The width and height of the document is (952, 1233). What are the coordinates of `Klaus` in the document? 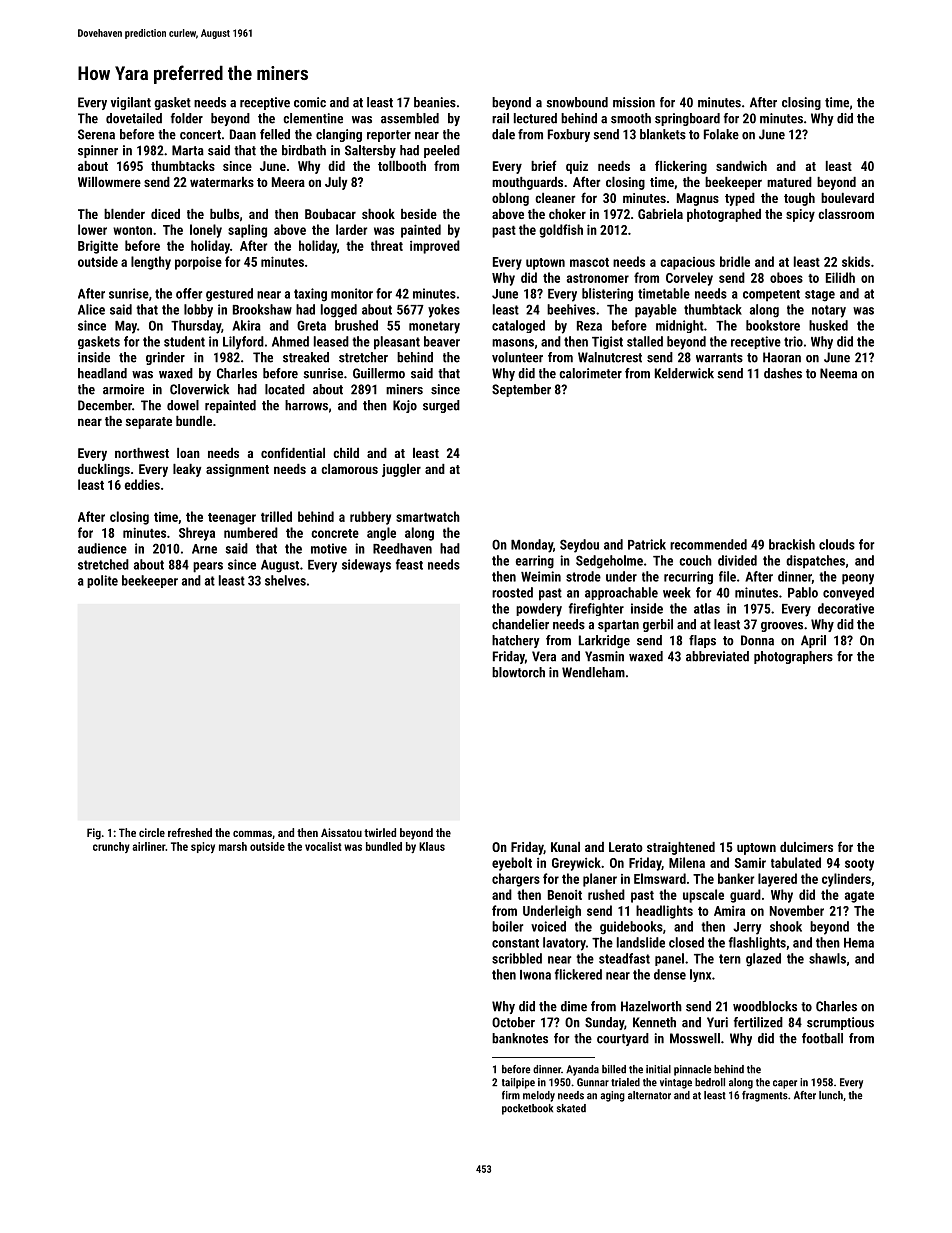 It's located at (432, 846).
